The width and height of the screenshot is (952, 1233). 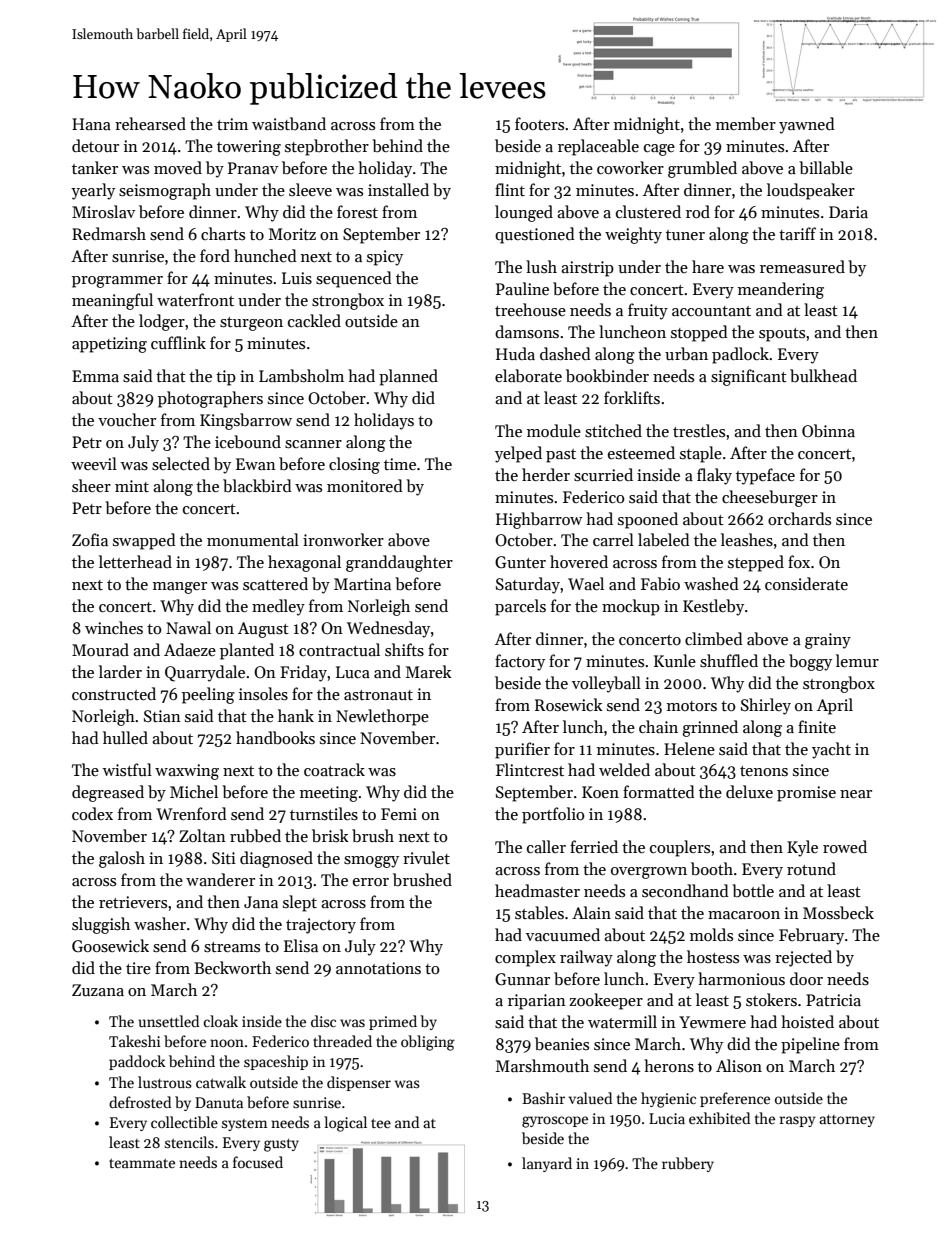 What do you see at coordinates (408, 377) in the screenshot?
I see `planned` at bounding box center [408, 377].
